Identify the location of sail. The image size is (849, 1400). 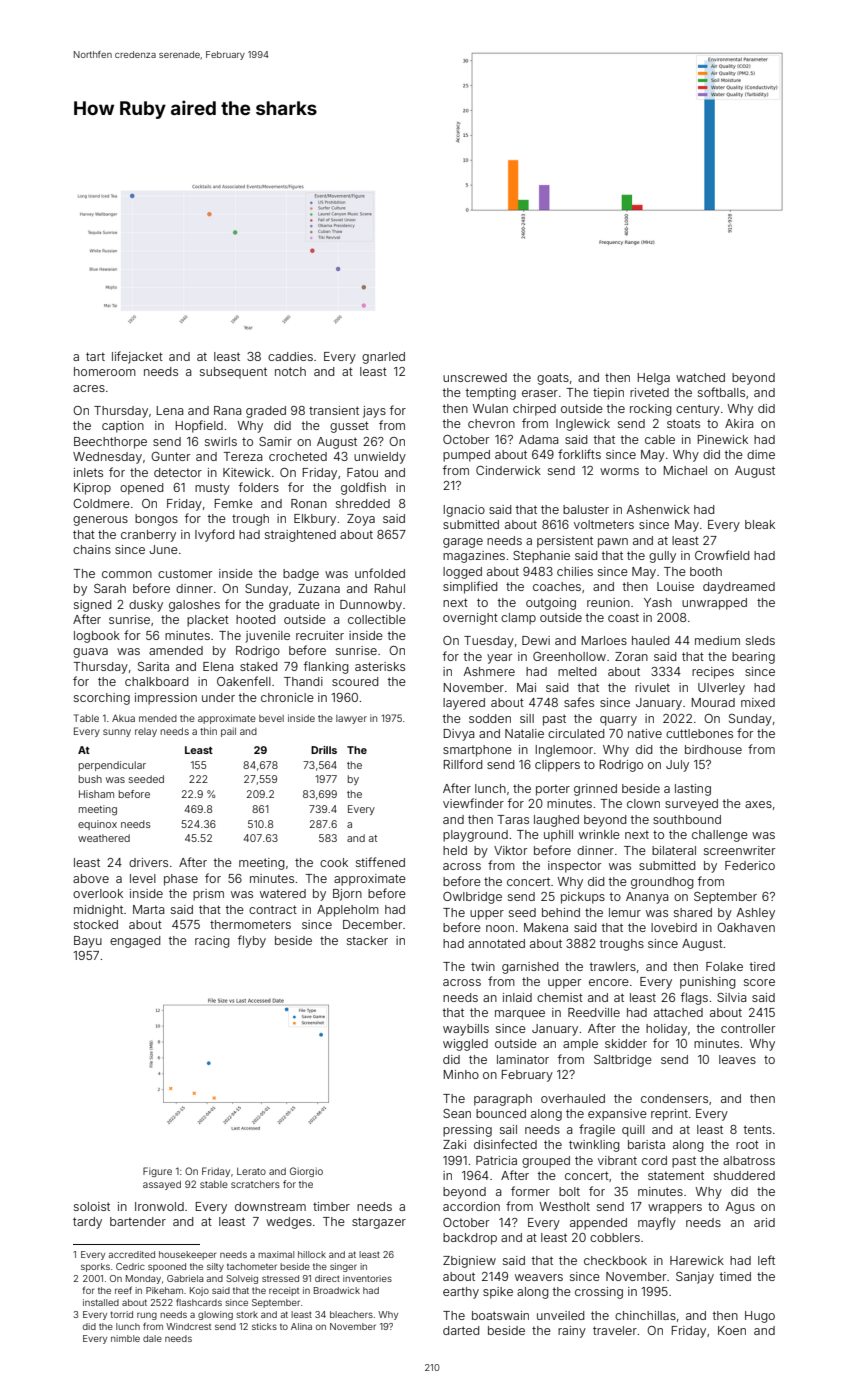
(508, 1129).
